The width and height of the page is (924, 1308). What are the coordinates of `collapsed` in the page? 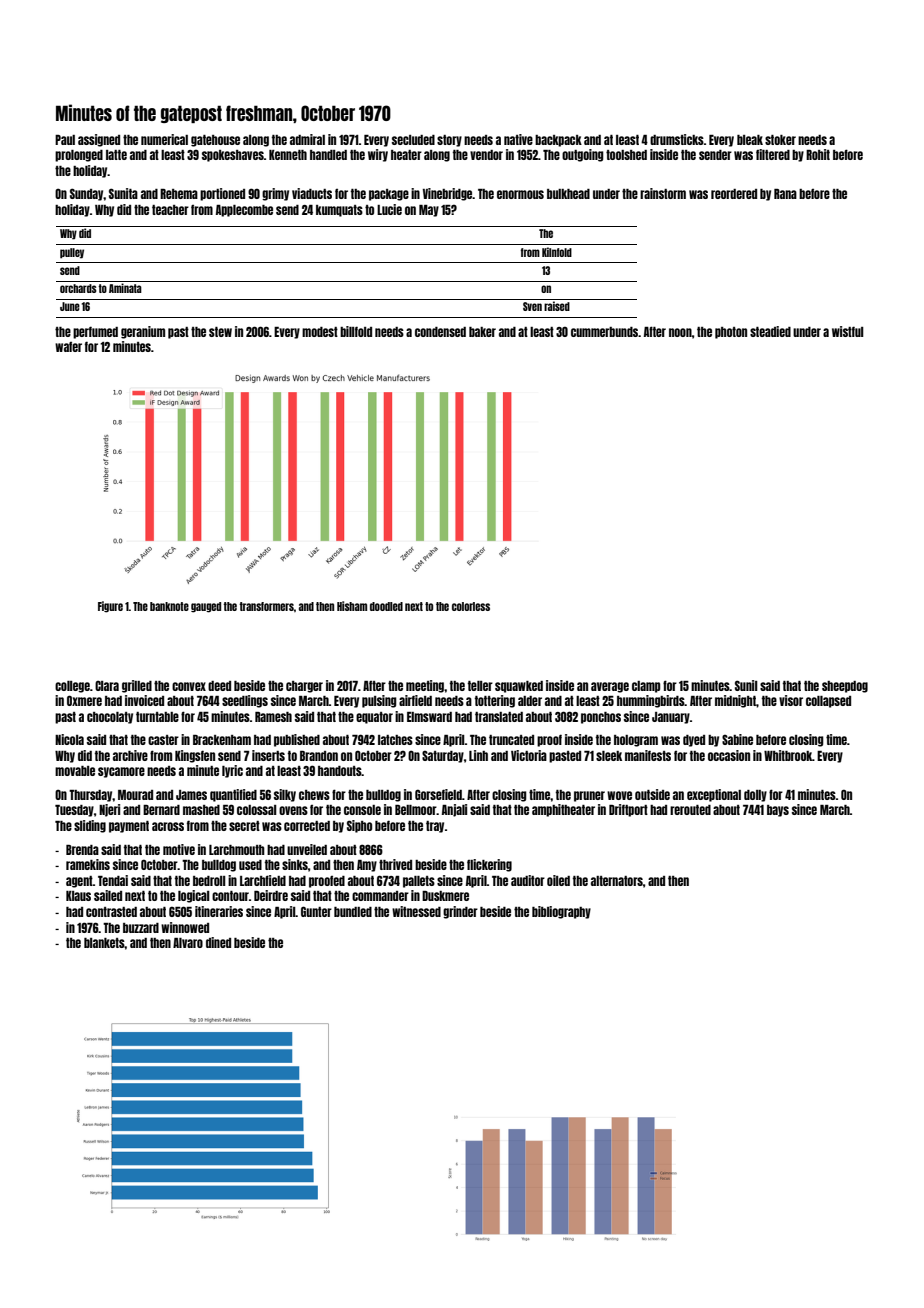 It's located at (828, 702).
